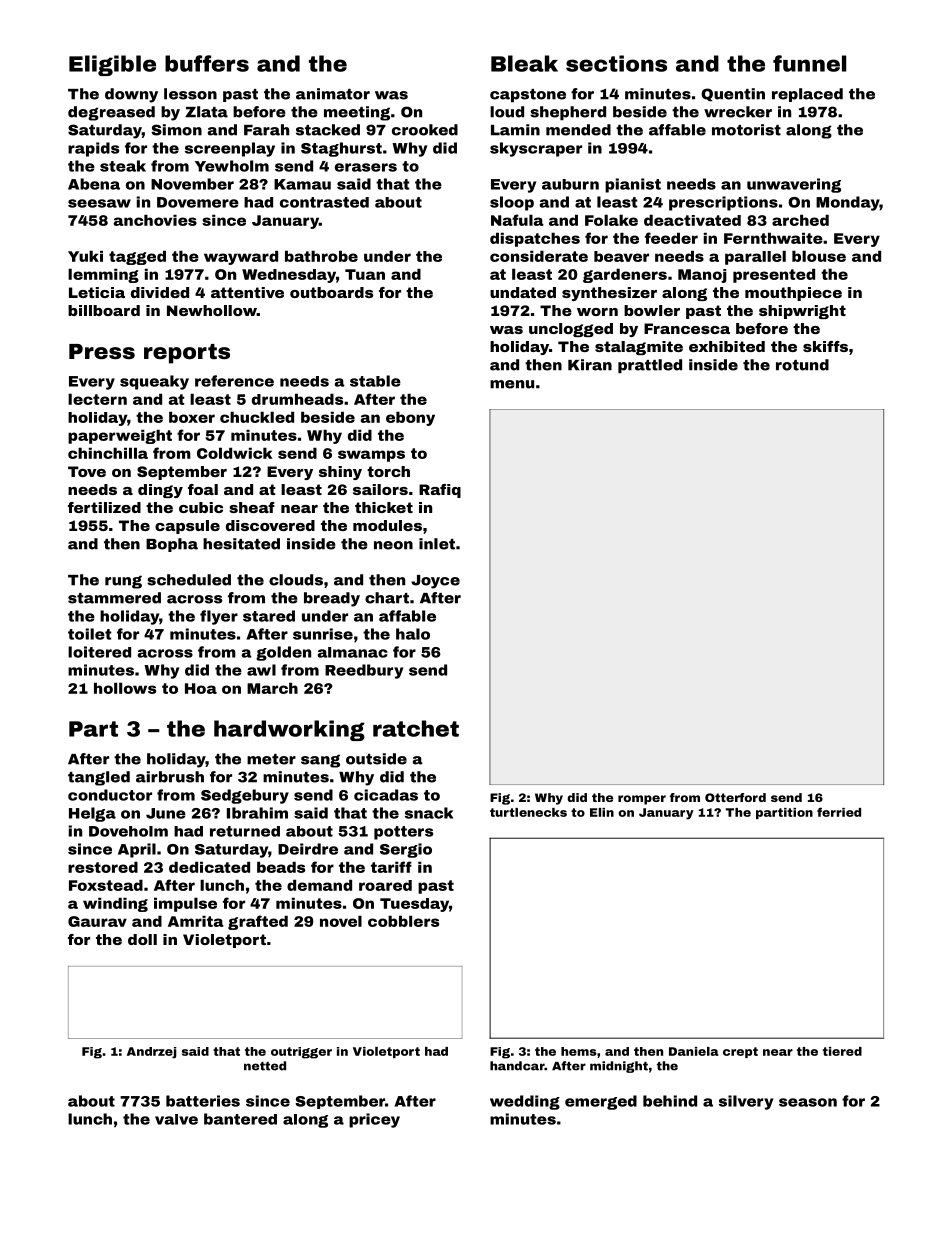  What do you see at coordinates (375, 381) in the screenshot?
I see `stable` at bounding box center [375, 381].
